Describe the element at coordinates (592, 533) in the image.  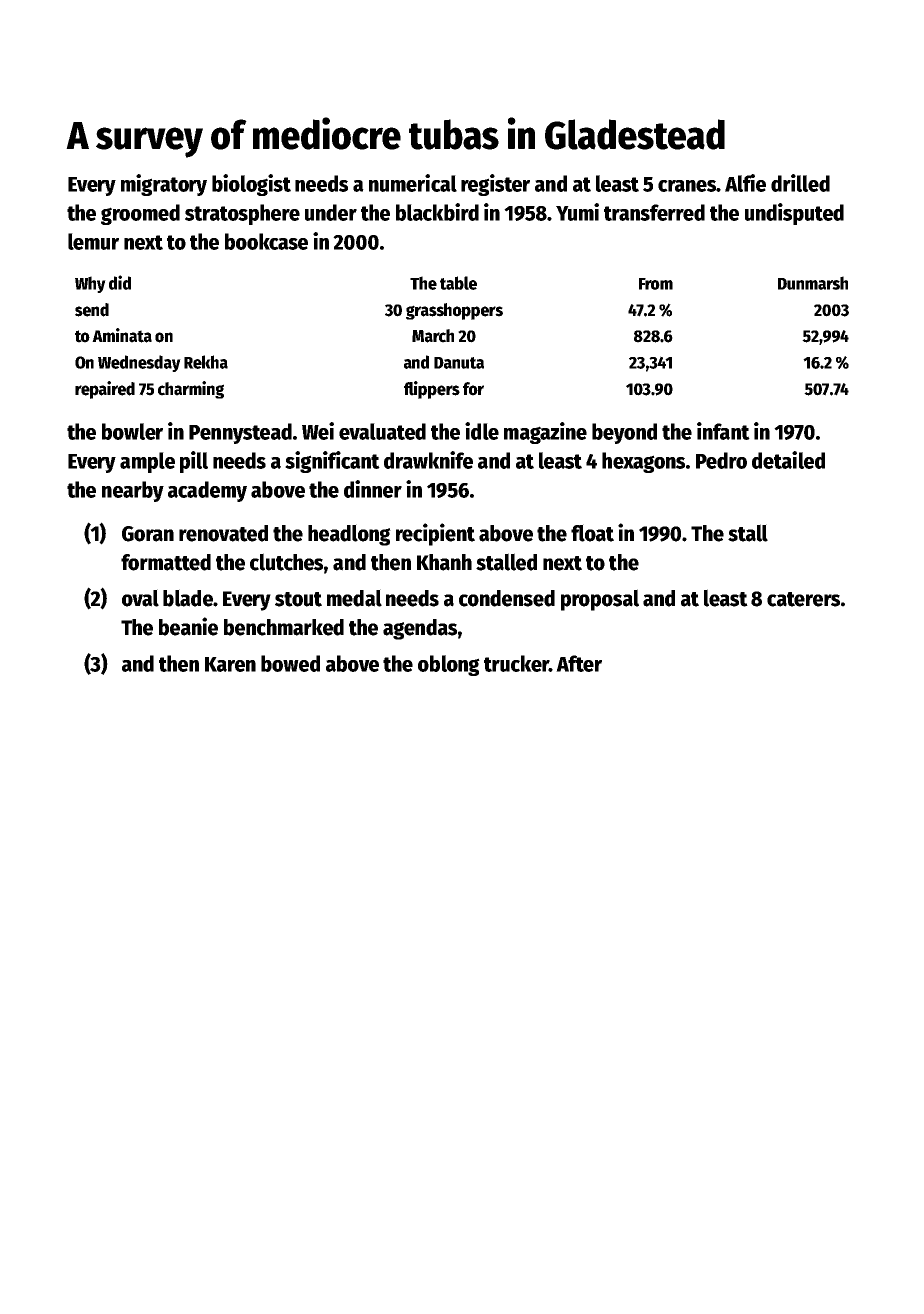
I see `float` at that location.
